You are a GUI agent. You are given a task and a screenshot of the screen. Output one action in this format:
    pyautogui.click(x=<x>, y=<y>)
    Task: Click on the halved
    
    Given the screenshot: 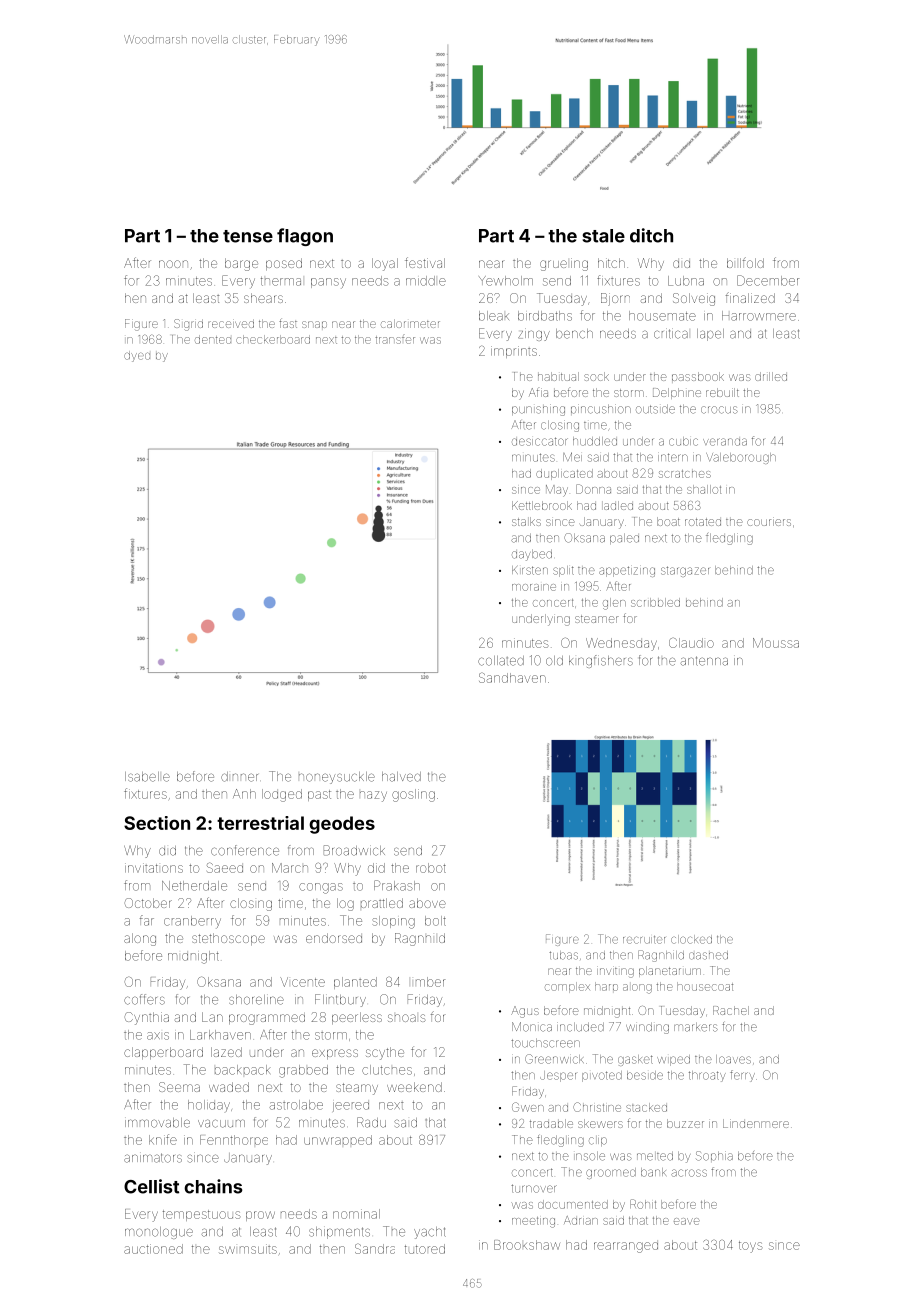 What is the action you would take?
    pyautogui.click(x=401, y=777)
